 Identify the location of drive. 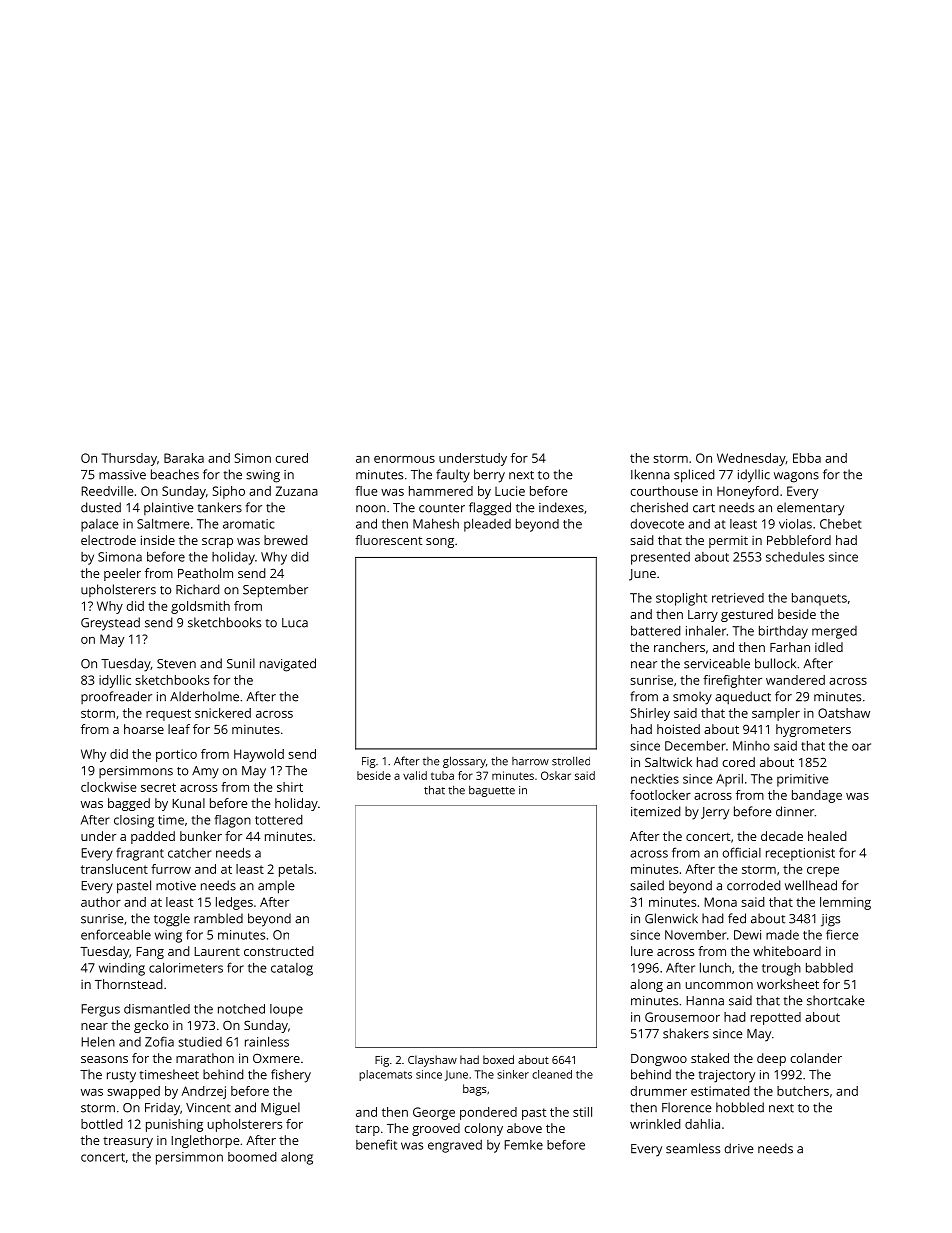
(739, 1148).
